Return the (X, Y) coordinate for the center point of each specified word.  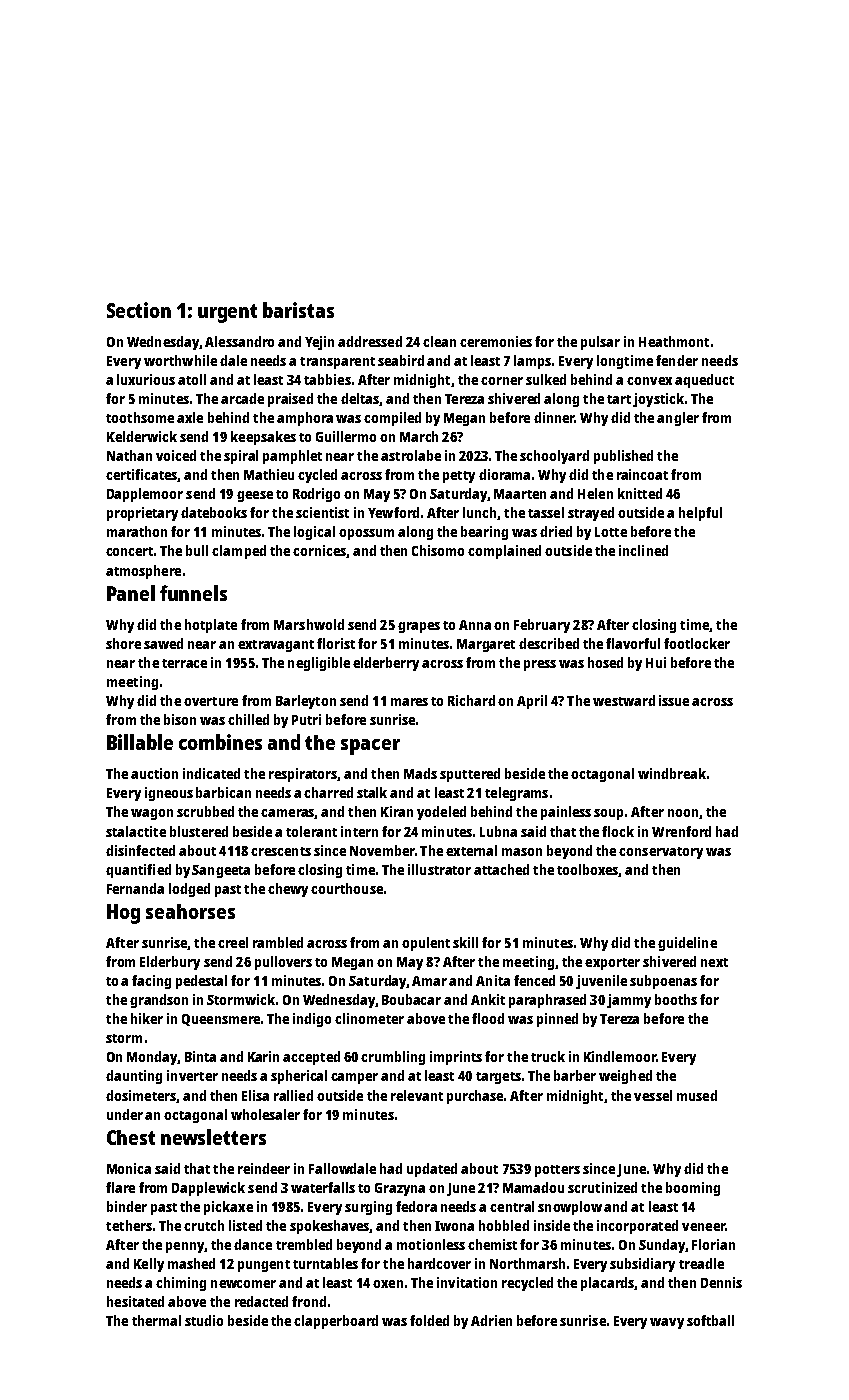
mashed (191, 1263)
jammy (629, 1001)
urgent (227, 313)
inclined (643, 550)
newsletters (213, 1137)
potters (557, 1171)
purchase (475, 1097)
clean (439, 341)
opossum (366, 534)
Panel (131, 593)
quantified (138, 871)
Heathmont (674, 341)
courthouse (347, 888)
